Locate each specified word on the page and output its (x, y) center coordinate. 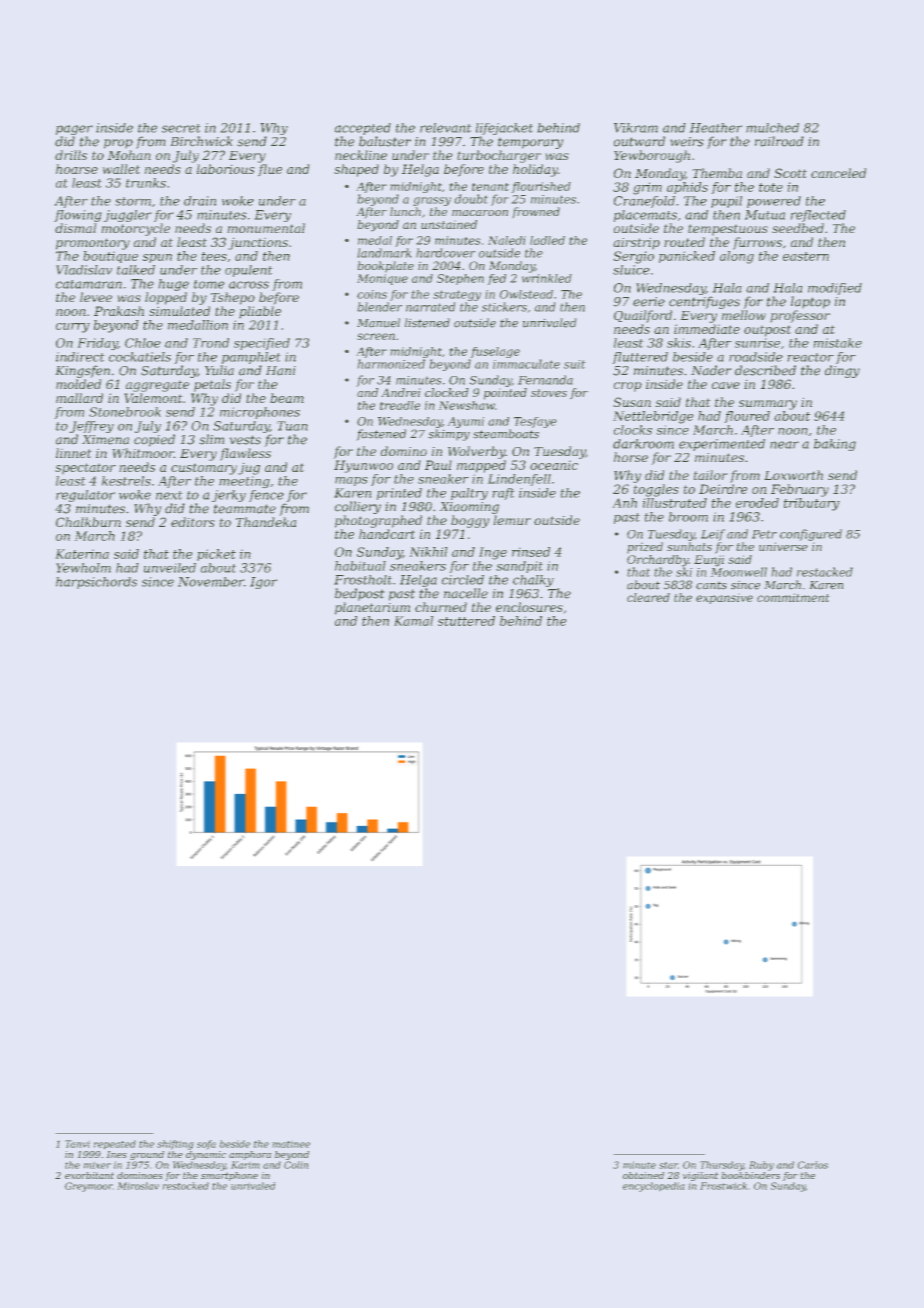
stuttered (466, 621)
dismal (76, 228)
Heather (715, 128)
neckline (361, 155)
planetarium (372, 608)
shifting (175, 1145)
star (668, 1165)
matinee (291, 1144)
